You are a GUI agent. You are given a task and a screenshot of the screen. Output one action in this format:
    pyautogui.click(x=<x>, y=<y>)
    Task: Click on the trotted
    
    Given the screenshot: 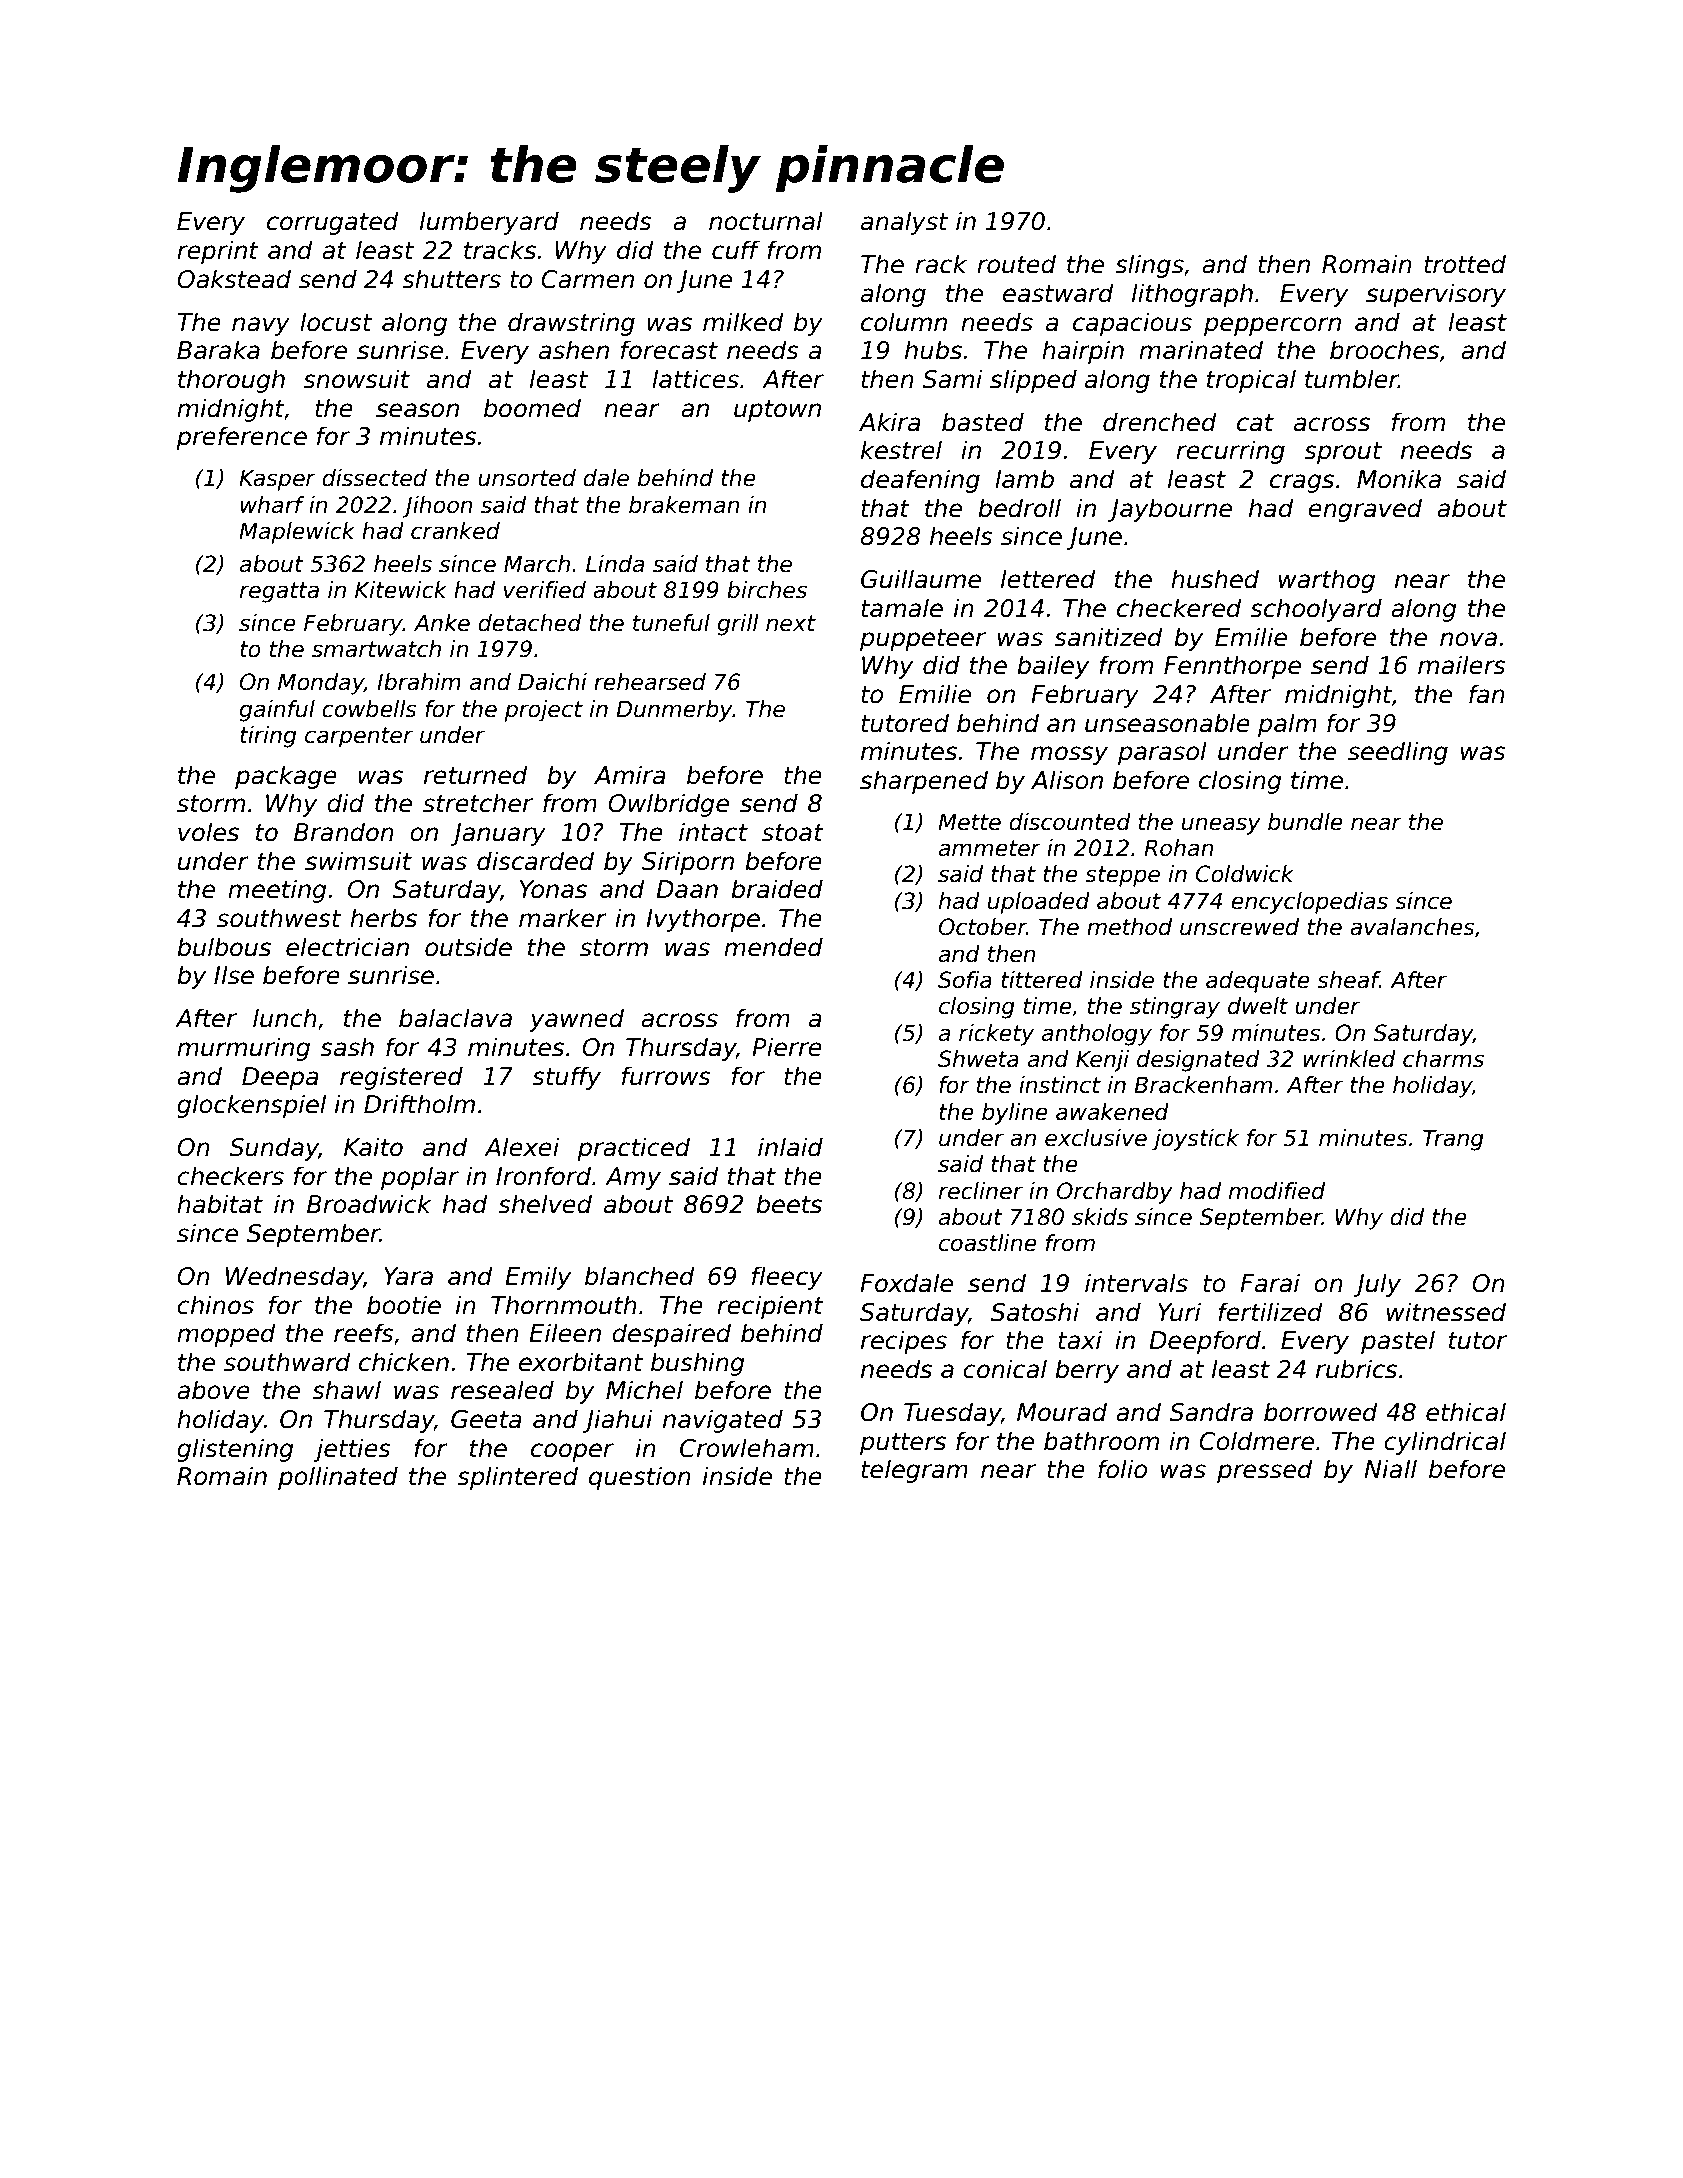 What is the action you would take?
    pyautogui.click(x=1465, y=264)
